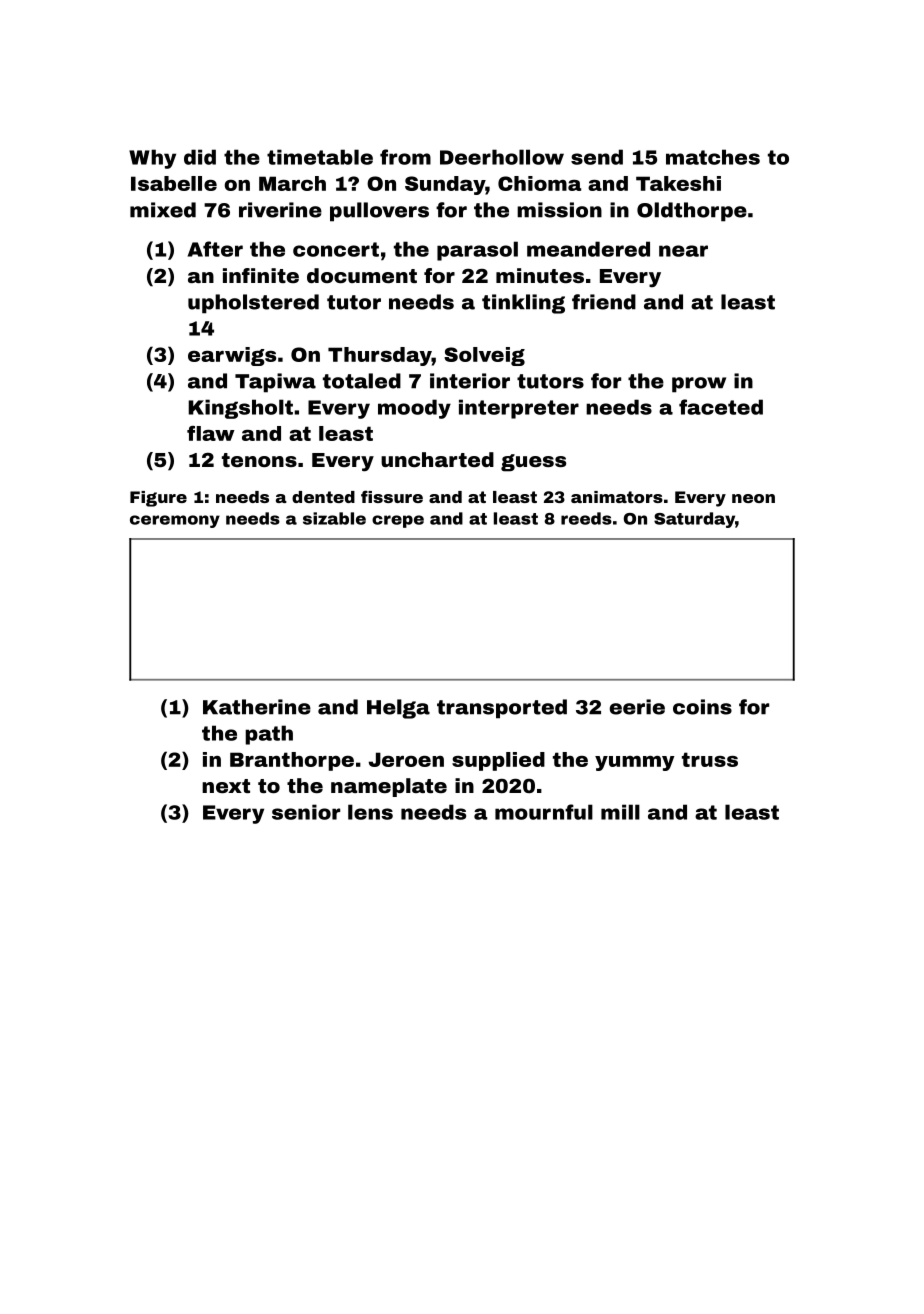 The height and width of the screenshot is (1314, 924). I want to click on from, so click(405, 157).
